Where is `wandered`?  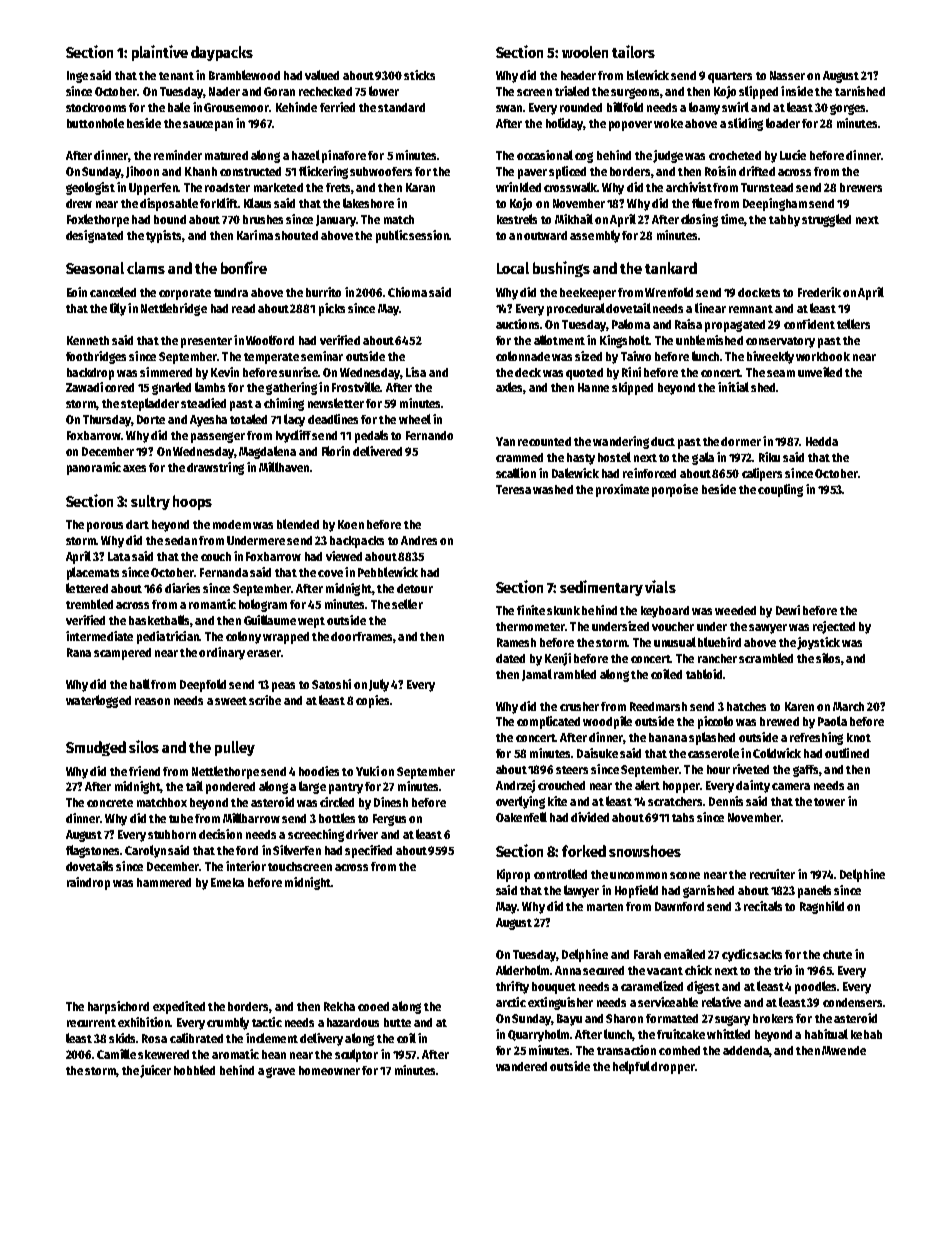 wandered is located at coordinates (521, 1066).
